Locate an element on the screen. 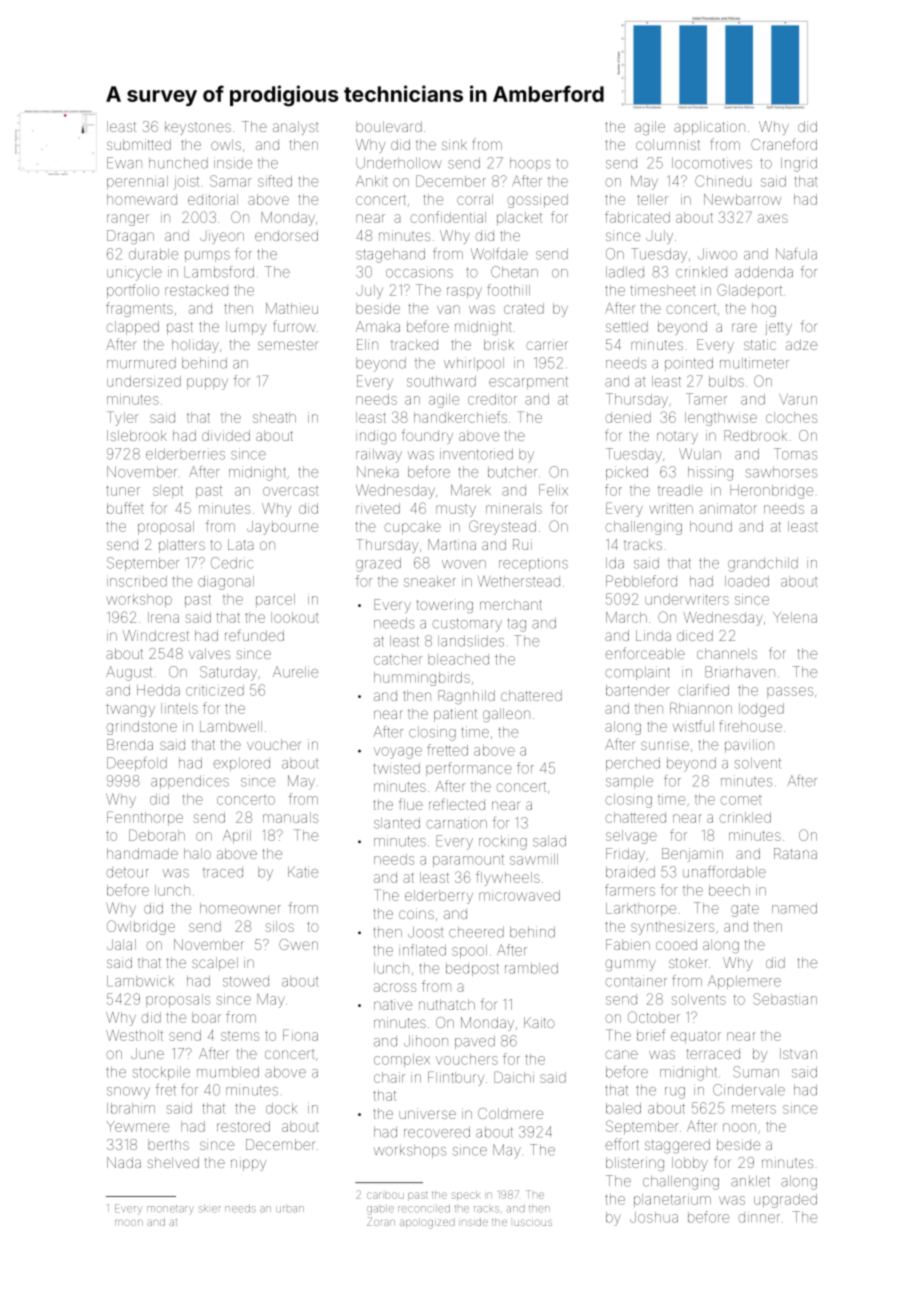  speck is located at coordinates (466, 1196).
